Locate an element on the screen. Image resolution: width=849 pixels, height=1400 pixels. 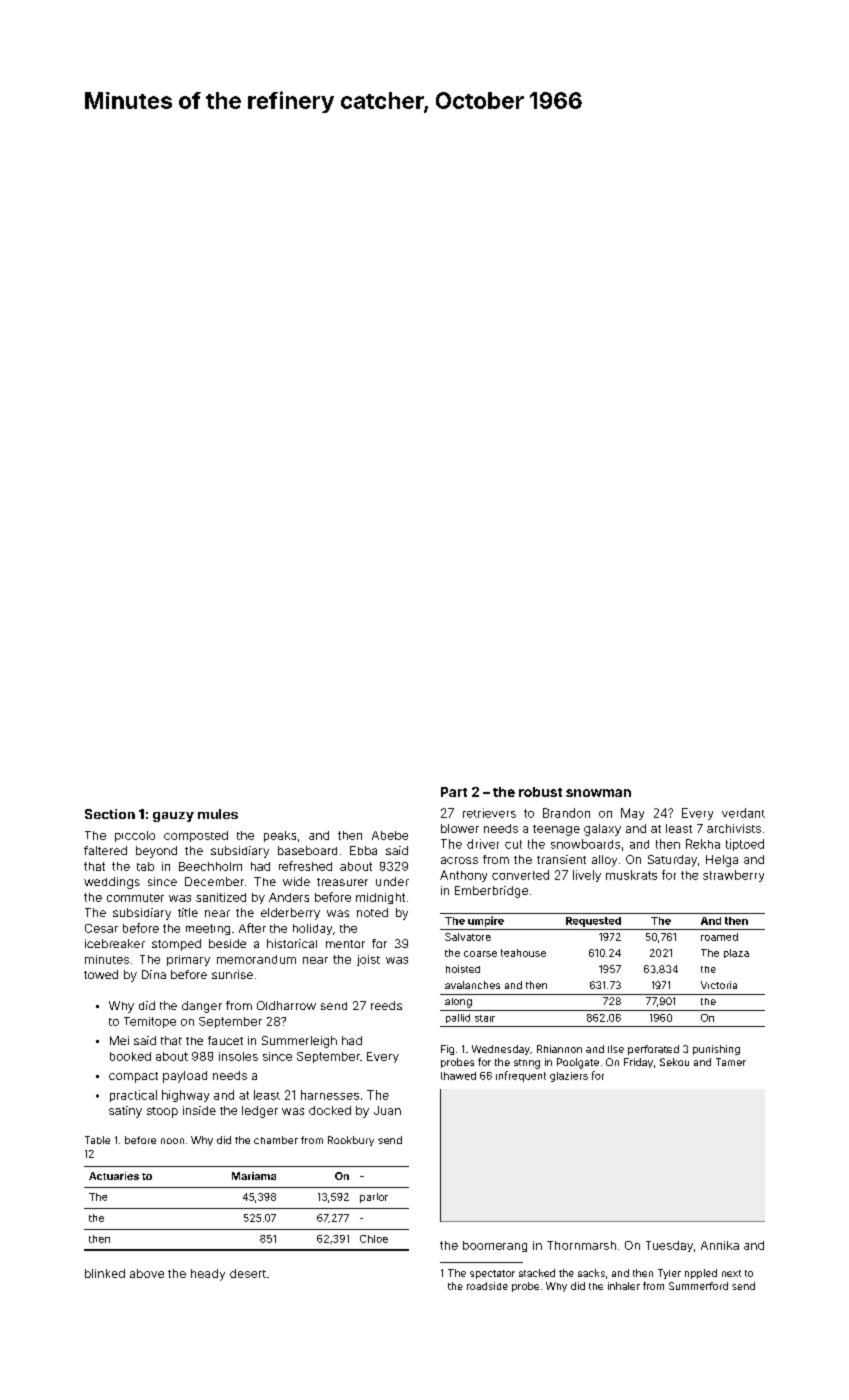
satiny is located at coordinates (125, 1112).
